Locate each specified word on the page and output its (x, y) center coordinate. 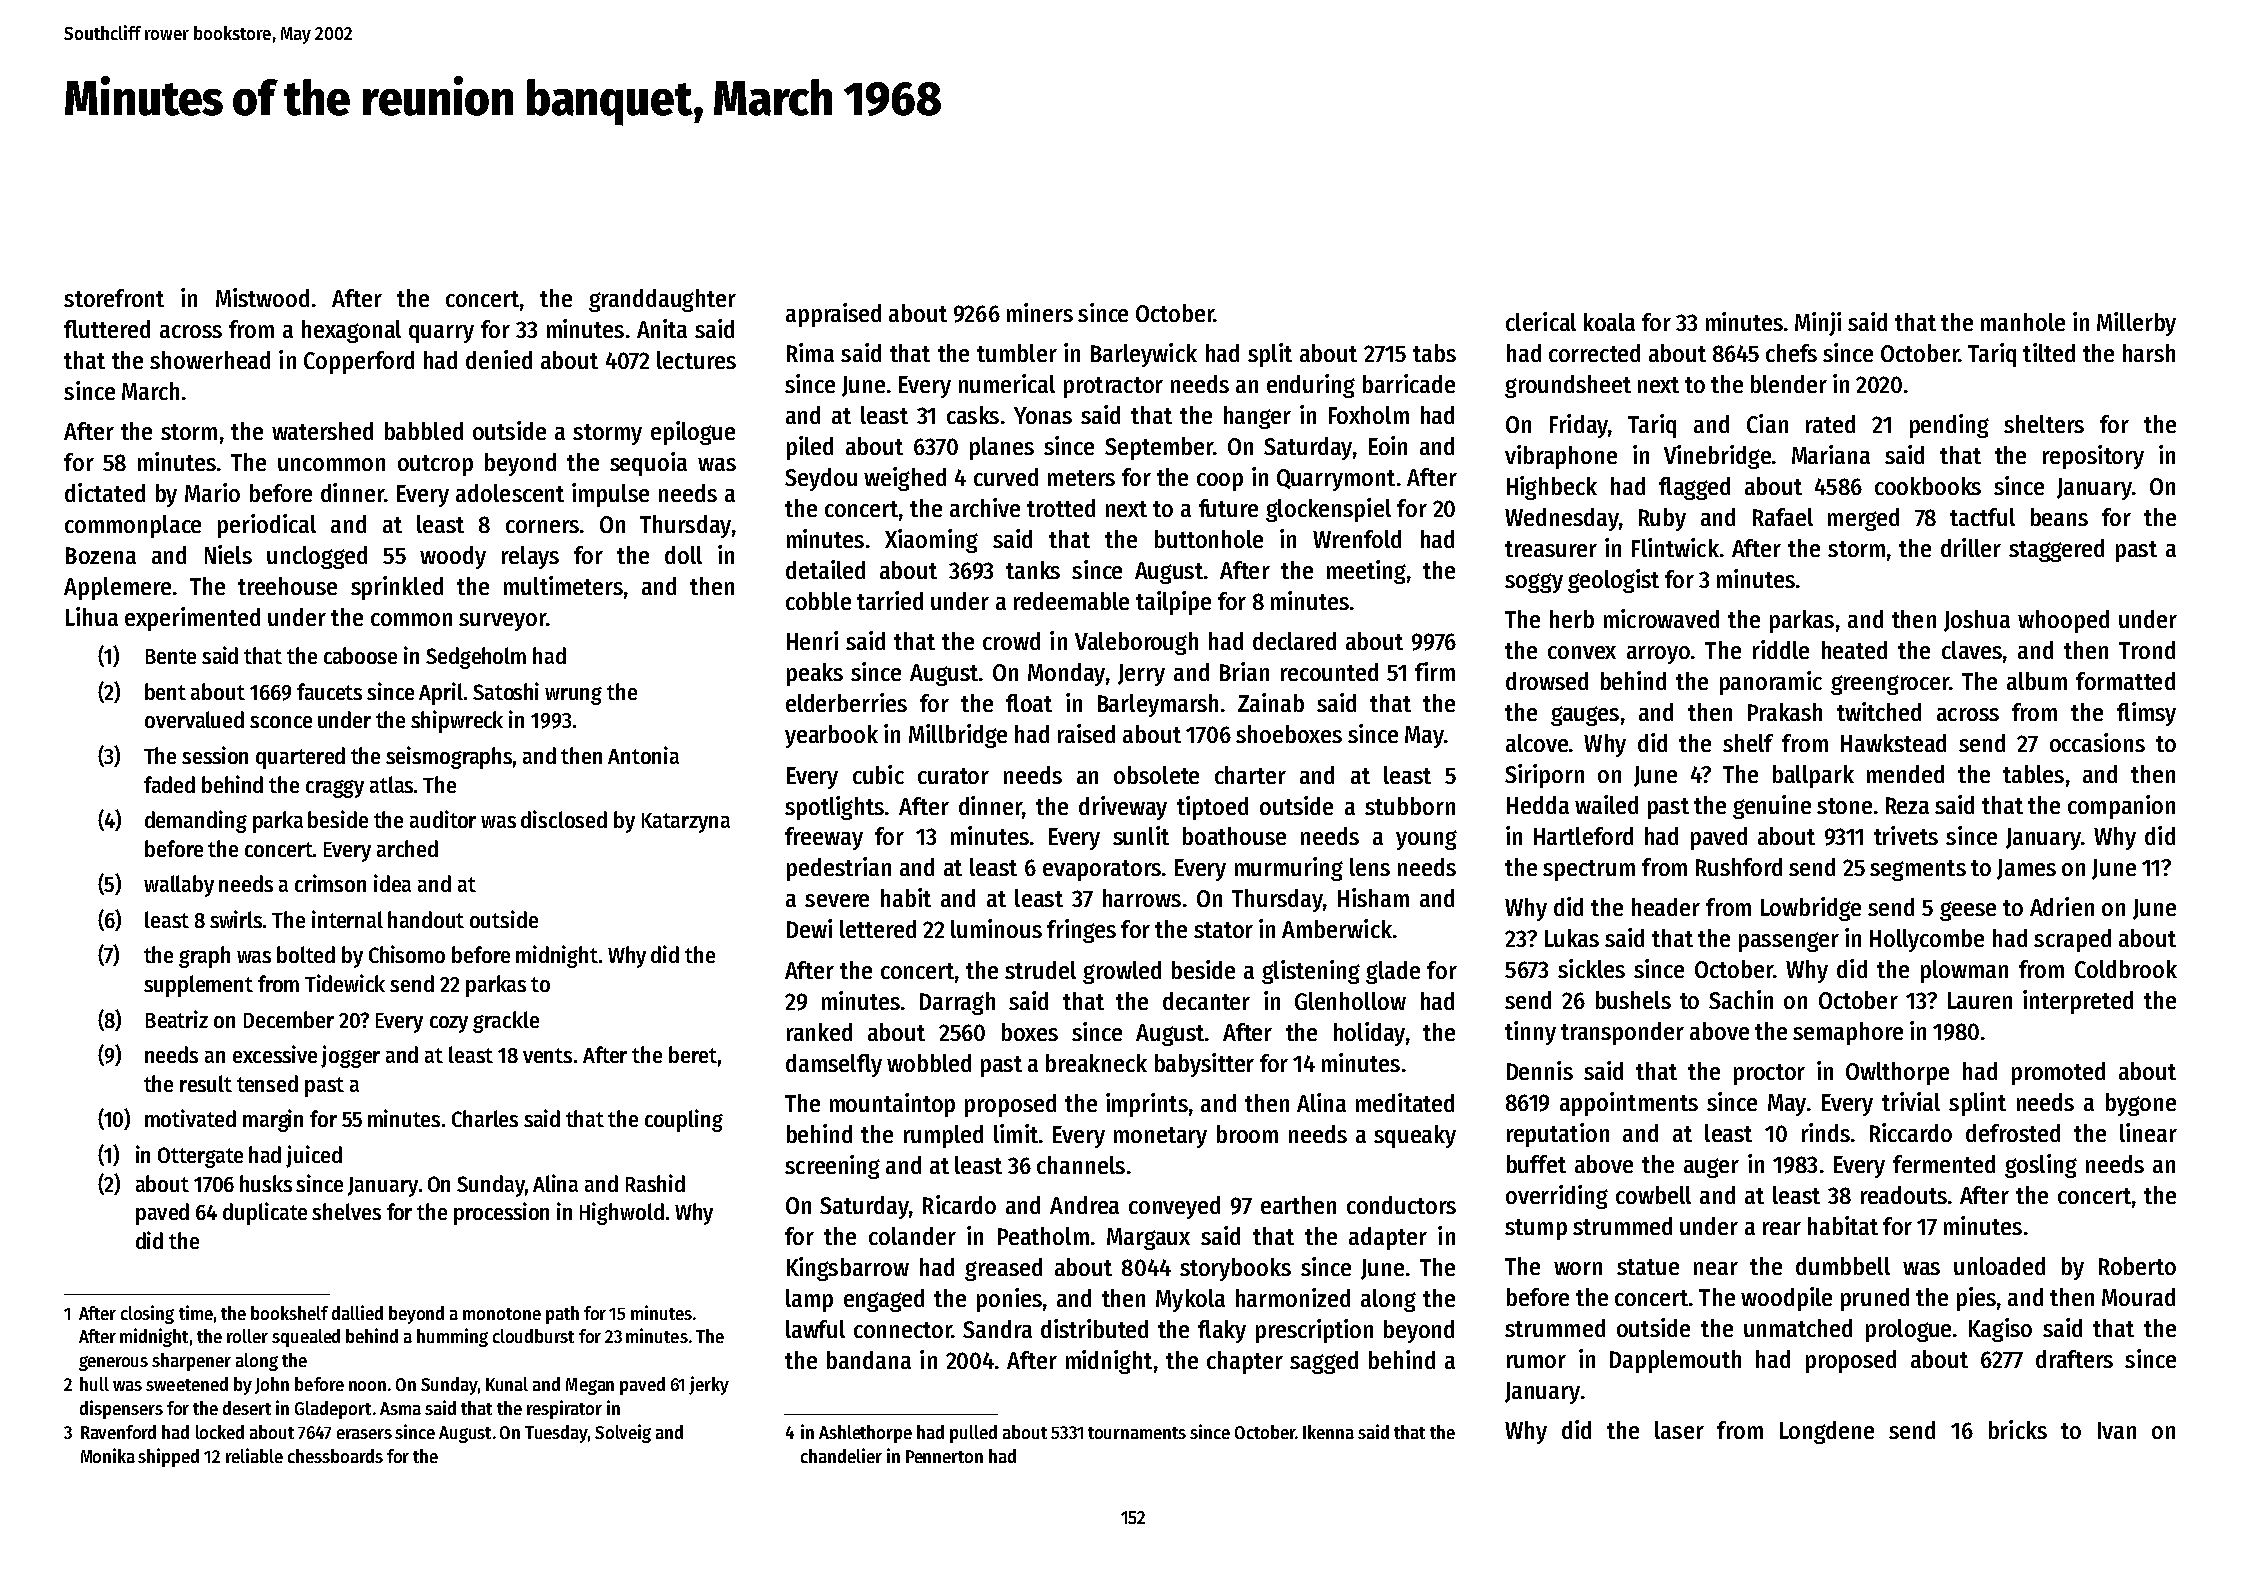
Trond (2147, 650)
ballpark (1813, 776)
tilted (2049, 352)
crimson (330, 883)
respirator (564, 1409)
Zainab (1271, 702)
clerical (1541, 321)
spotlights (834, 808)
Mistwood (262, 297)
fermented (1944, 1164)
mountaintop (892, 1105)
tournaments (1137, 1433)
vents (547, 1055)
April (441, 693)
